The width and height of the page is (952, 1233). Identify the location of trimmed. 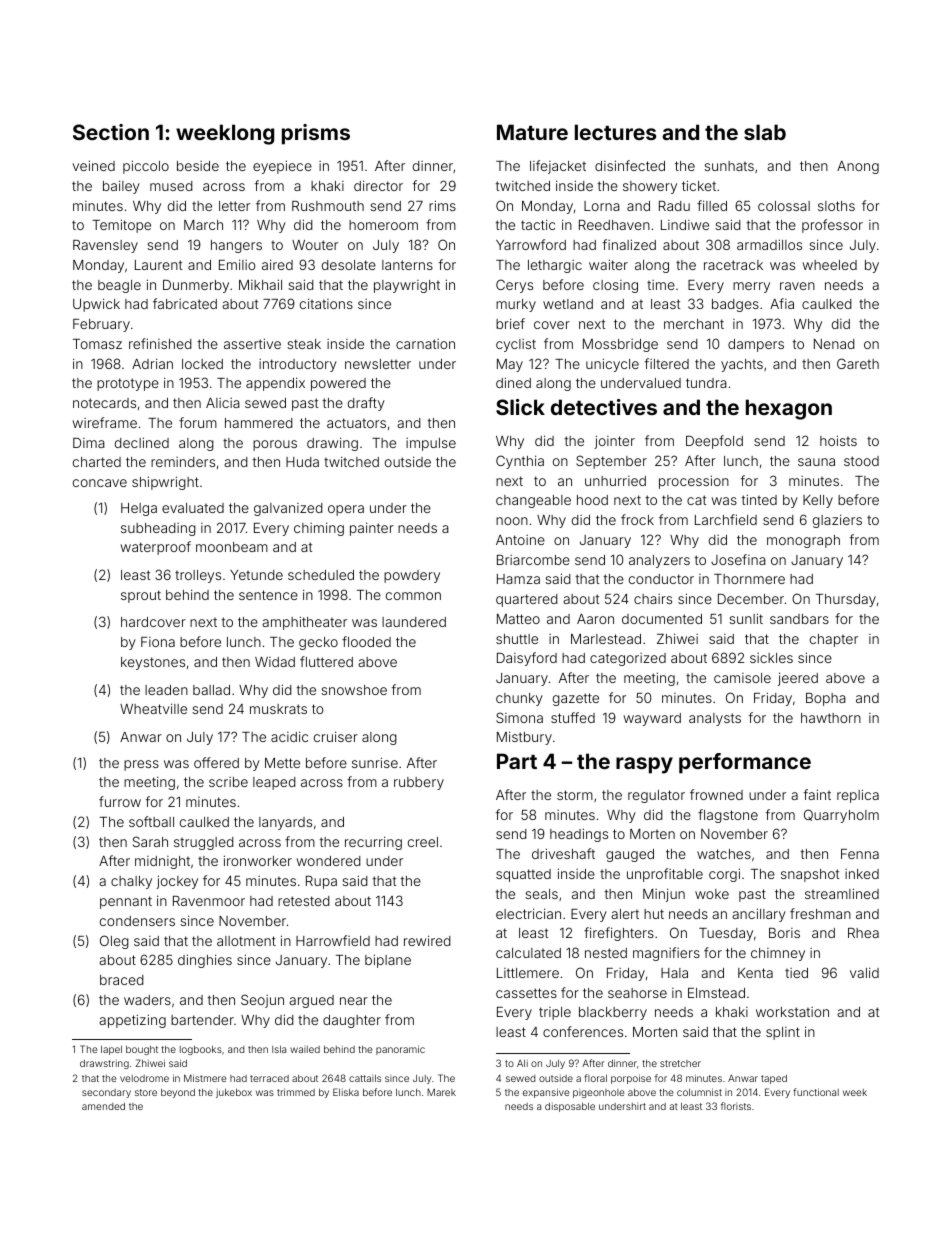
(296, 1092).
